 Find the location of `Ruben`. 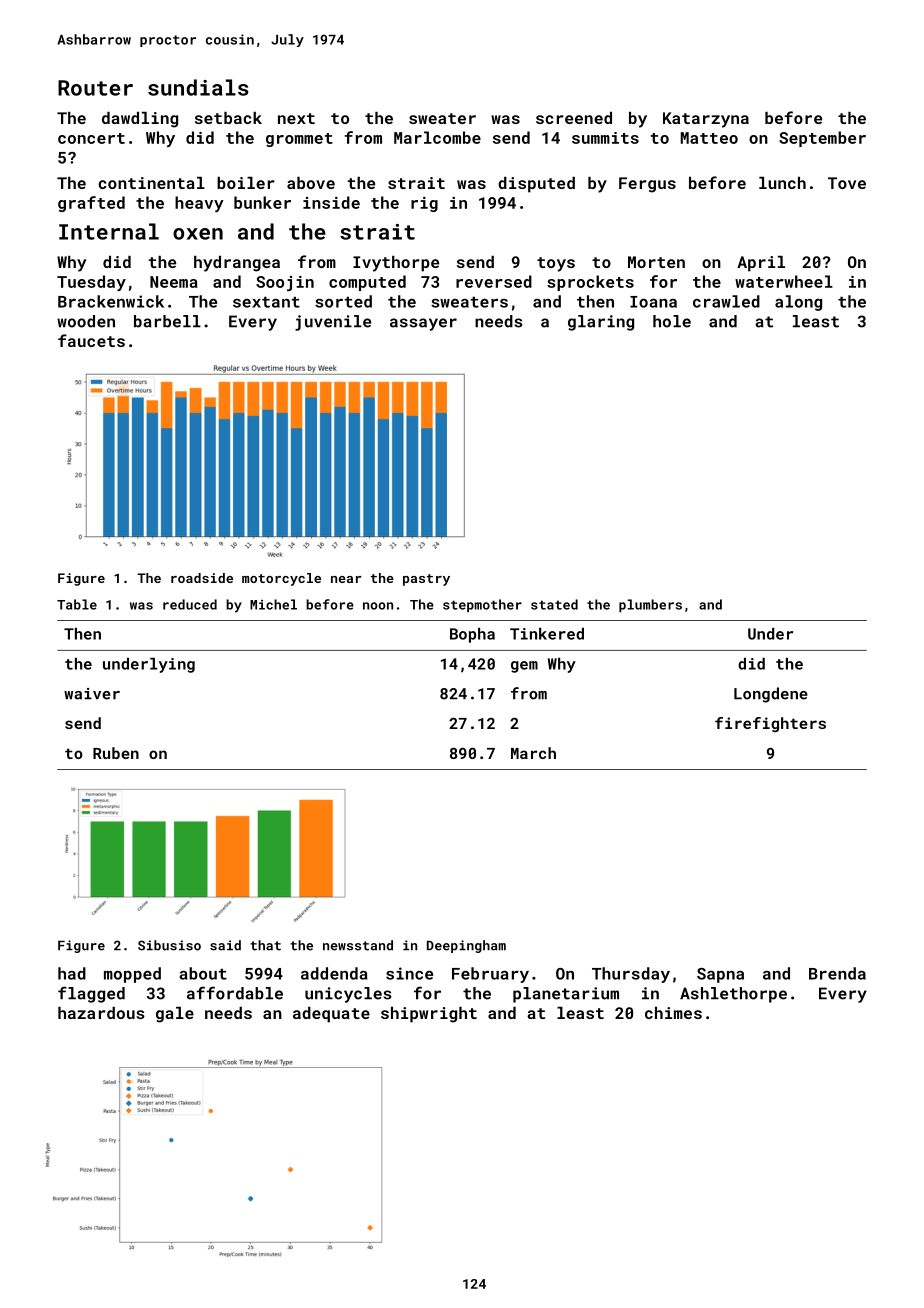

Ruben is located at coordinates (116, 753).
